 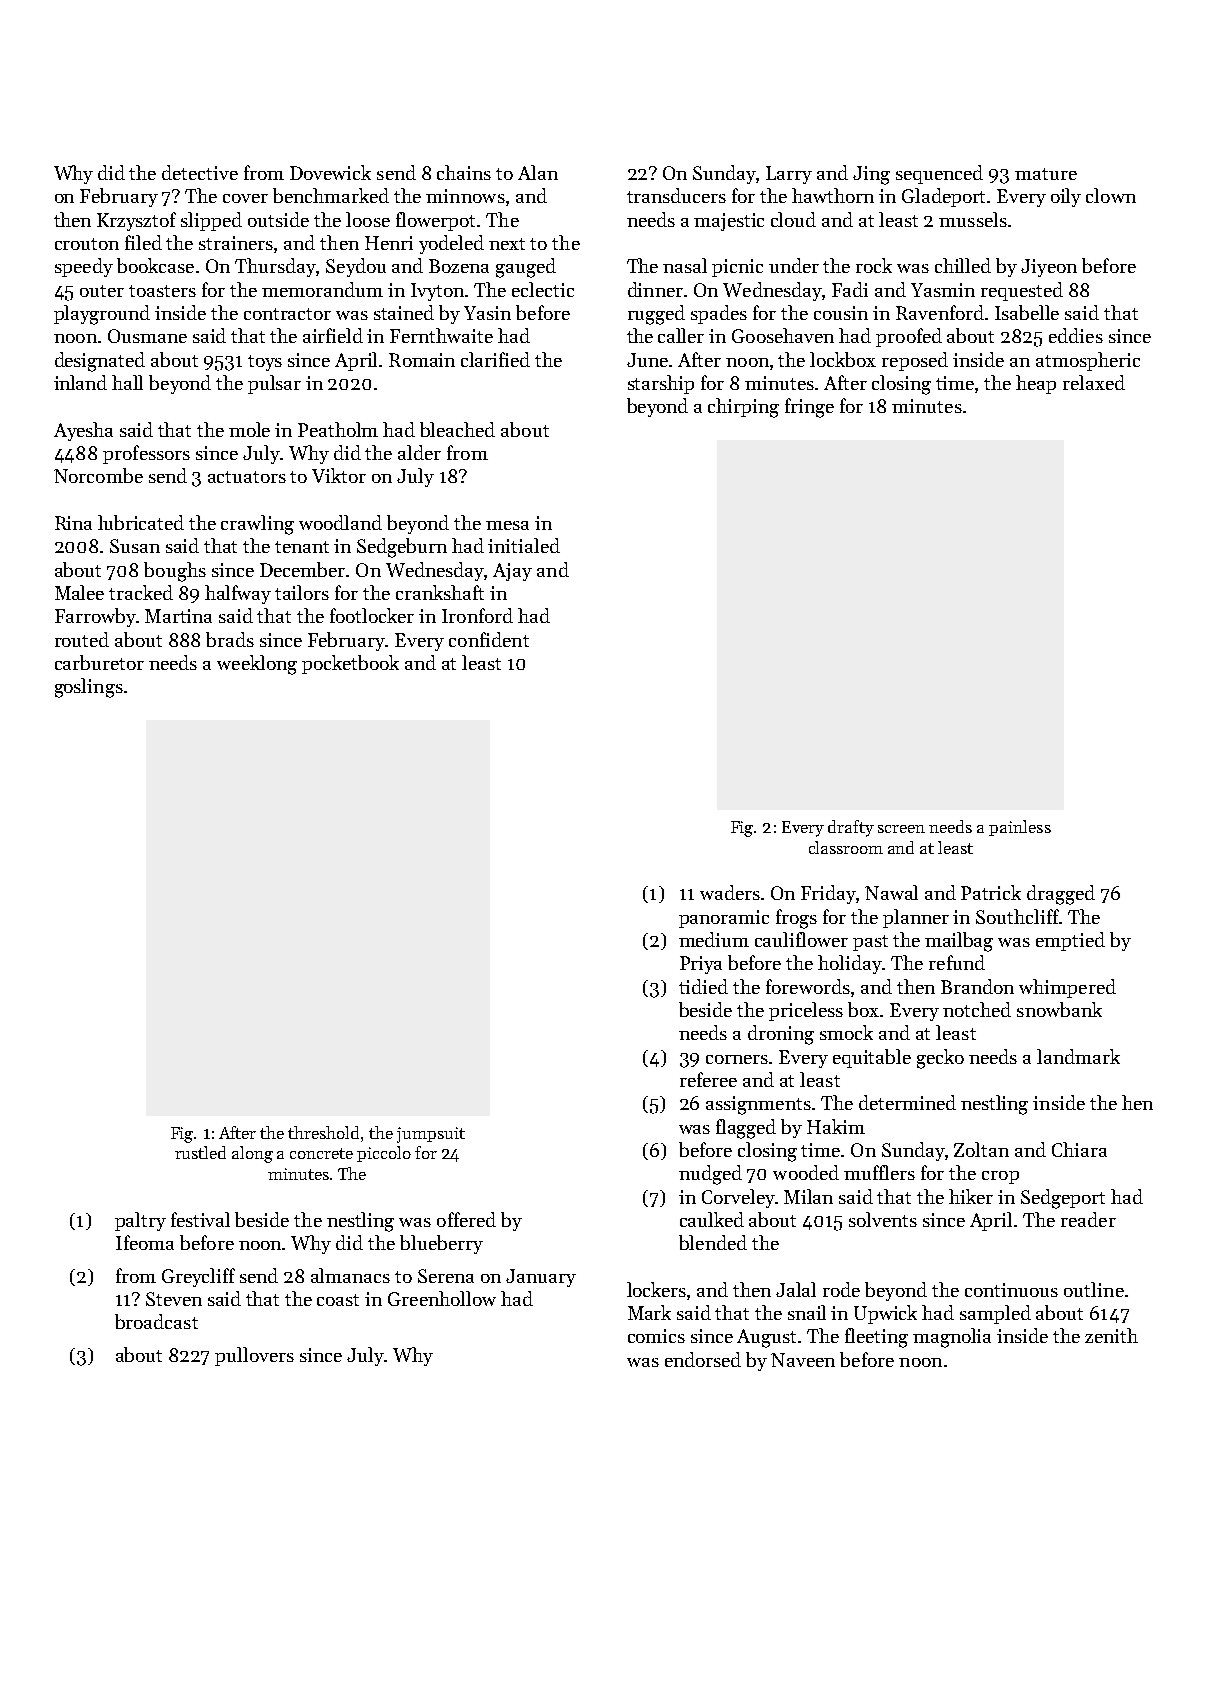 I want to click on chains, so click(x=464, y=172).
